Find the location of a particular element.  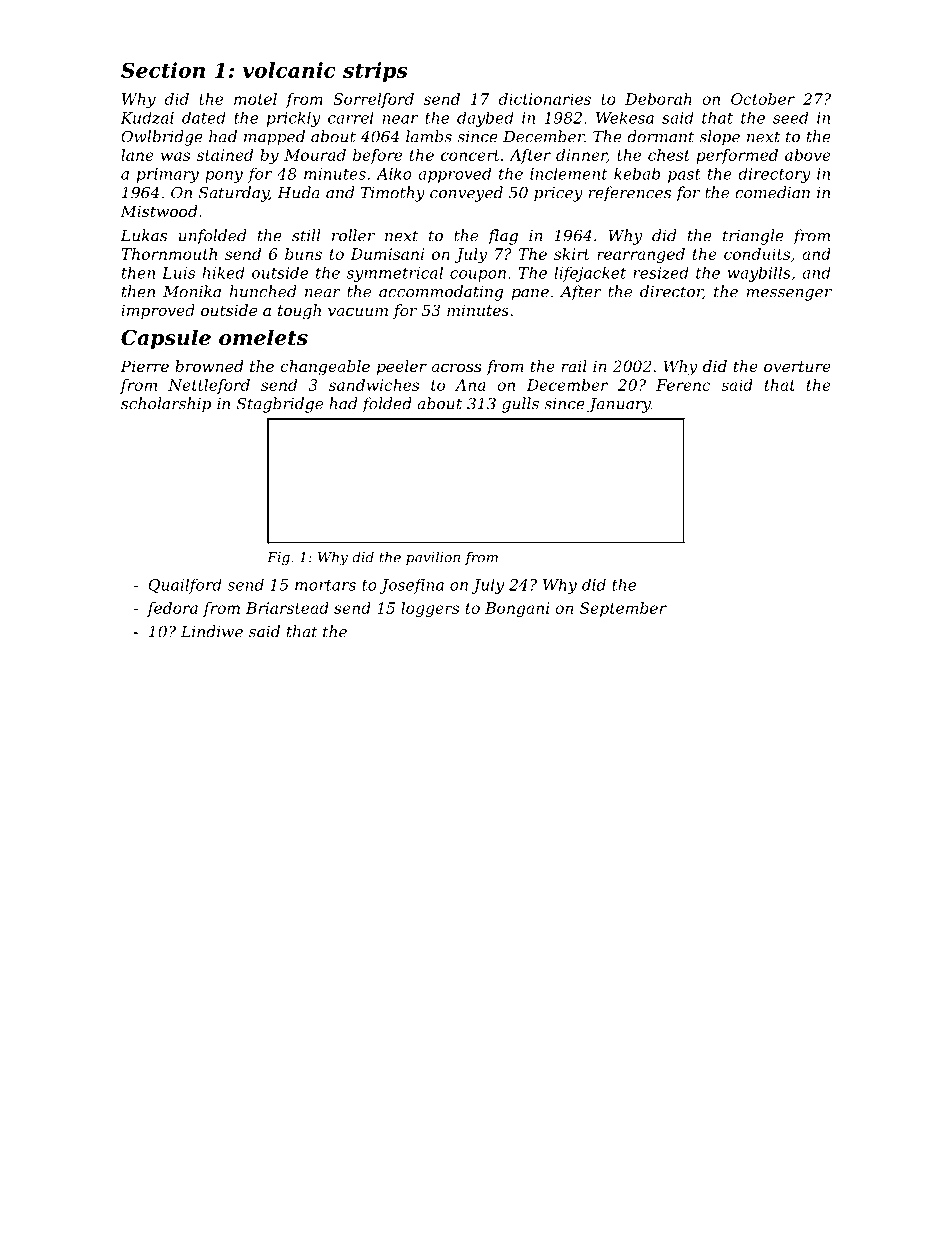

dictionaries is located at coordinates (545, 99).
